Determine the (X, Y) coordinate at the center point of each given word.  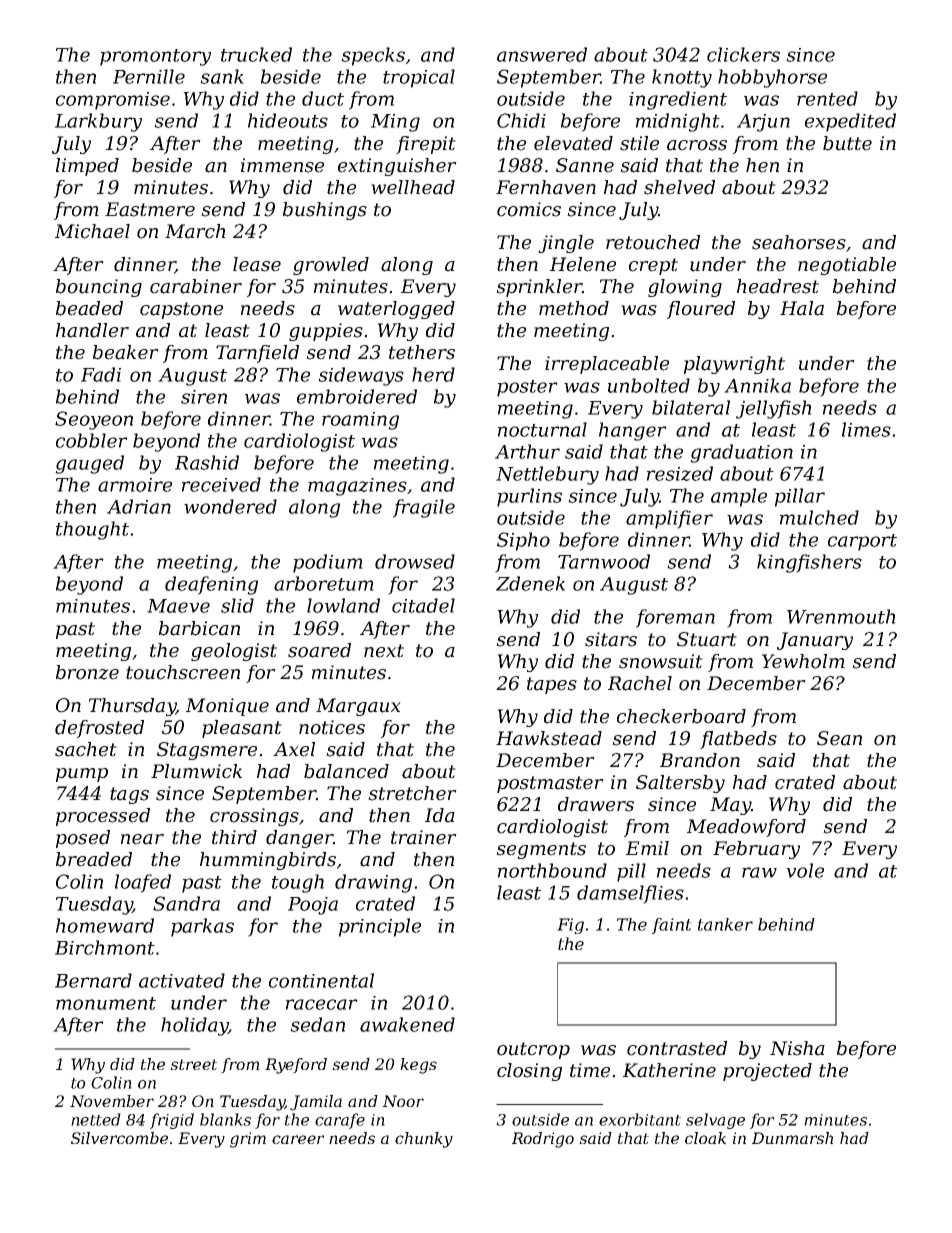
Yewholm (803, 661)
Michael (92, 231)
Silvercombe (119, 1138)
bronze (87, 672)
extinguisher (397, 167)
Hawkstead (549, 738)
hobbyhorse (772, 78)
